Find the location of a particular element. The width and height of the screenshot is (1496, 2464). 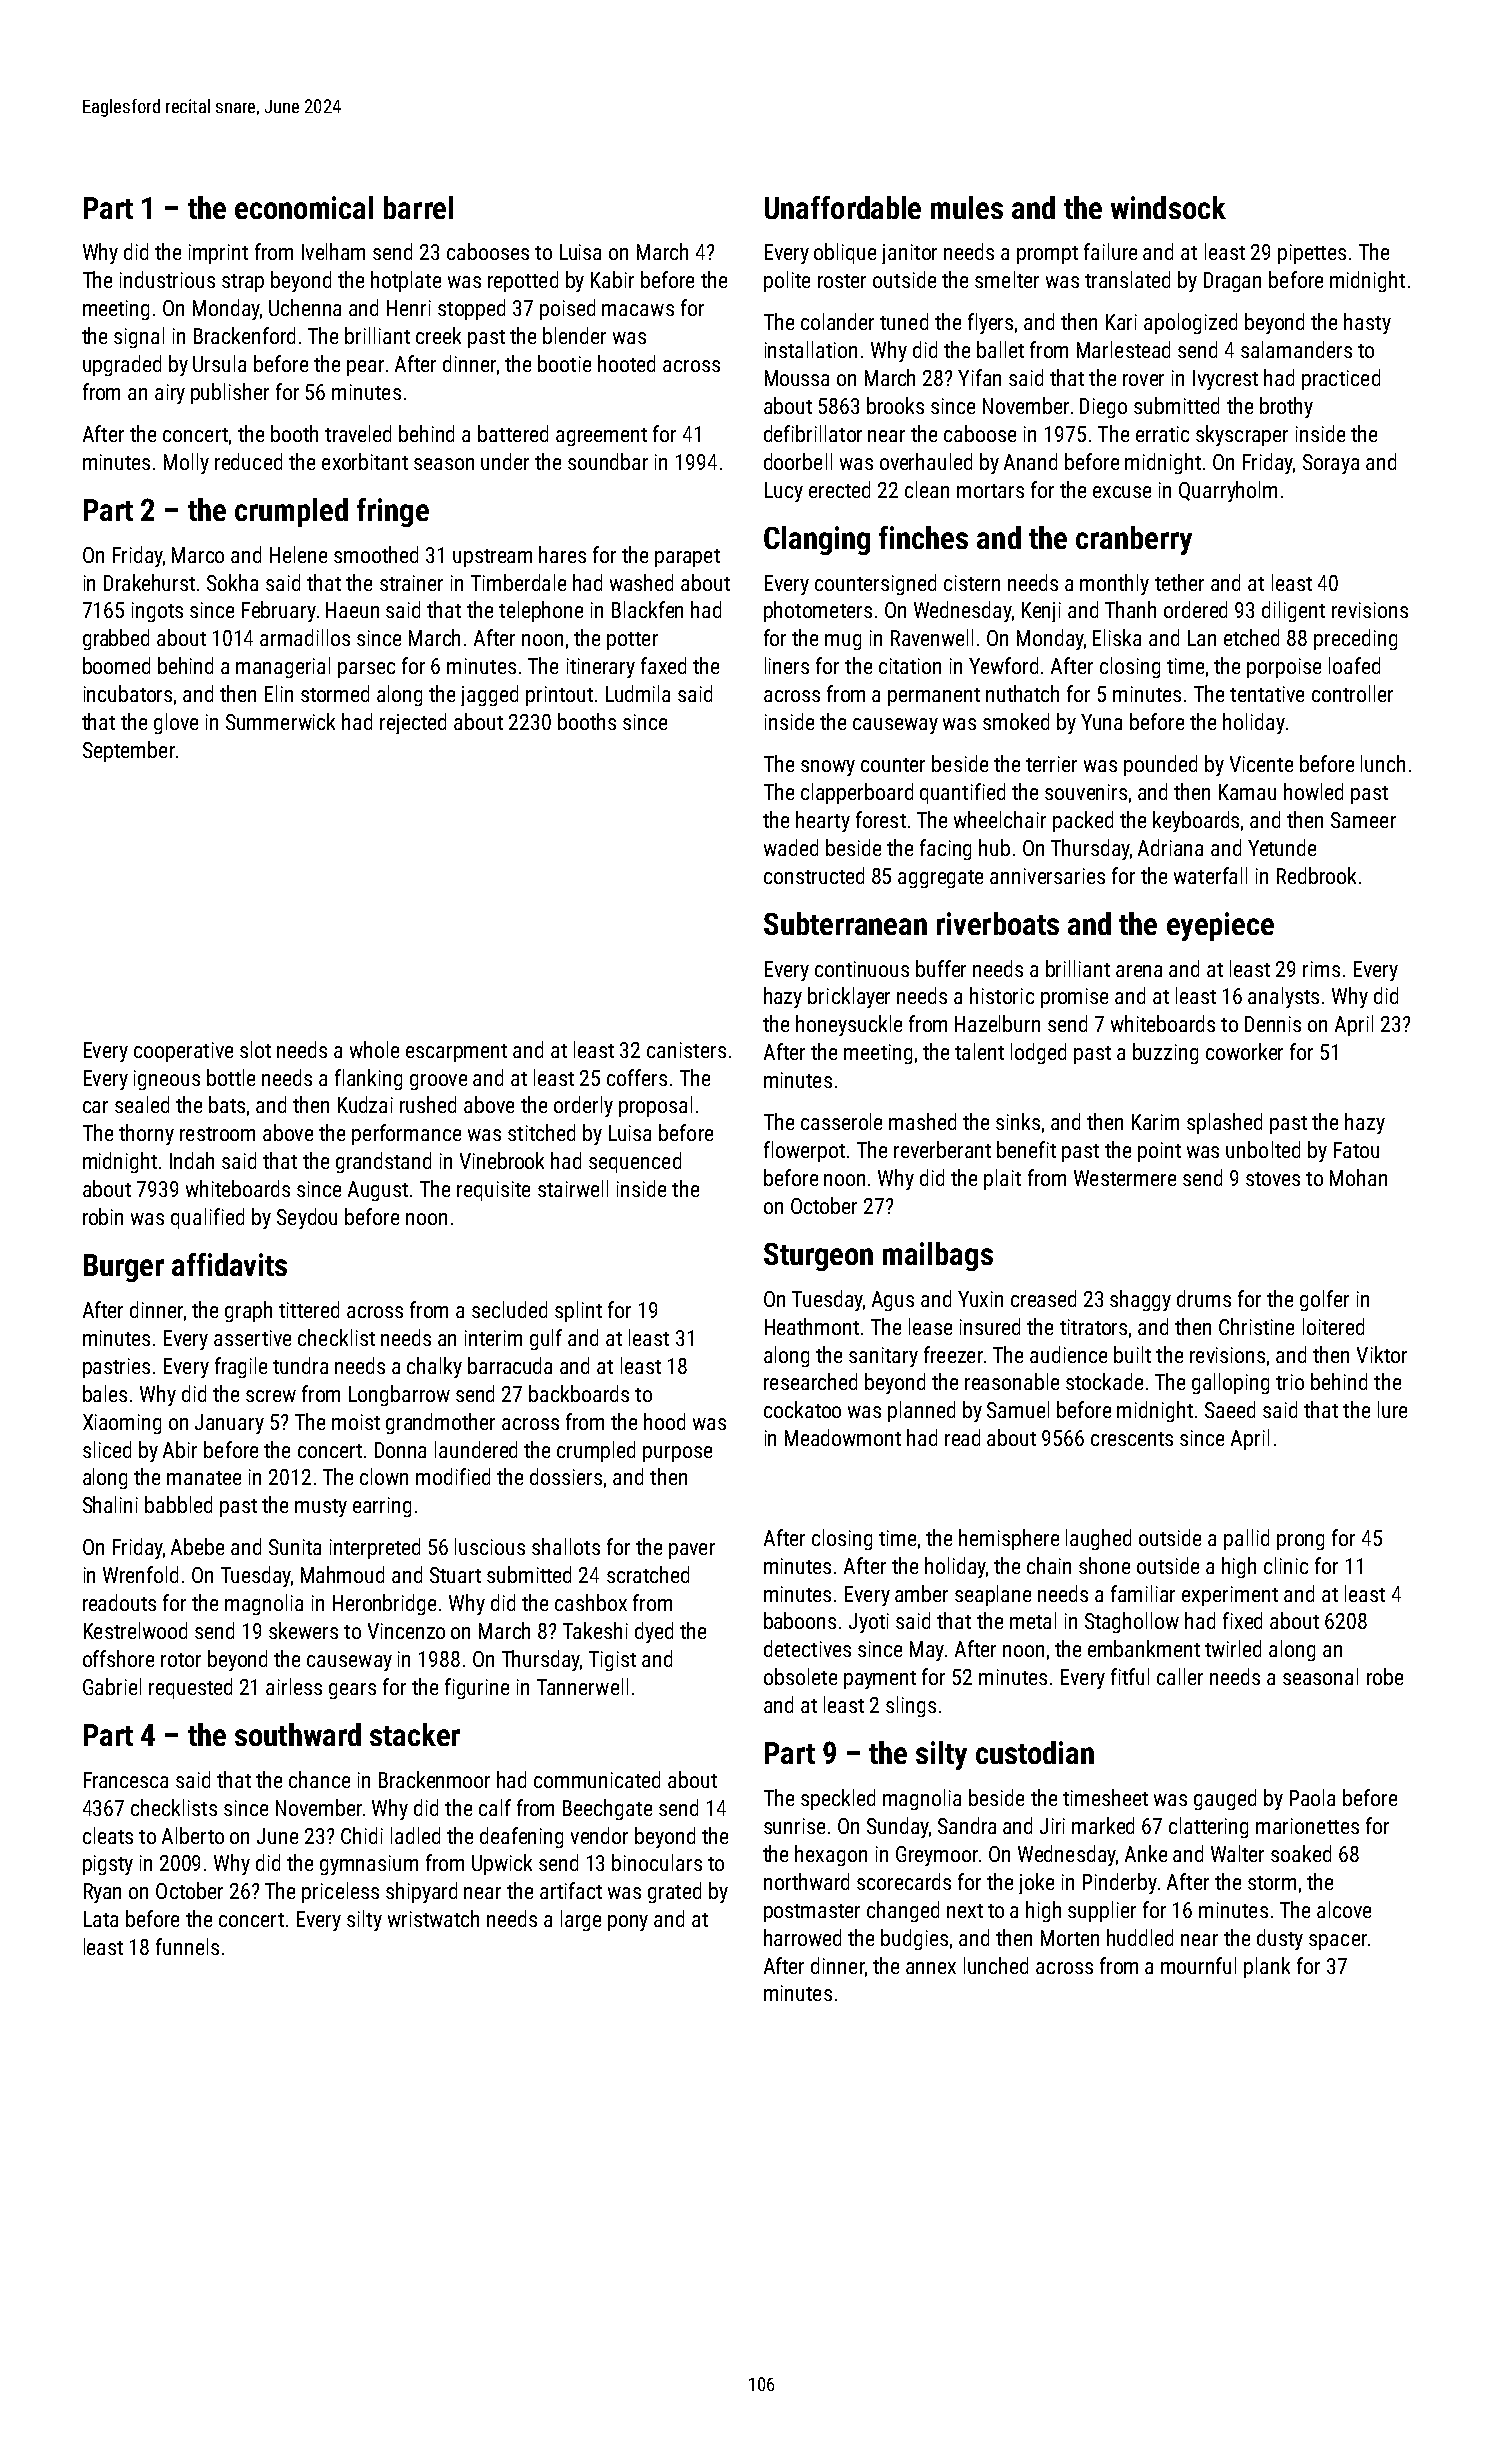

Westermere is located at coordinates (1125, 1178).
